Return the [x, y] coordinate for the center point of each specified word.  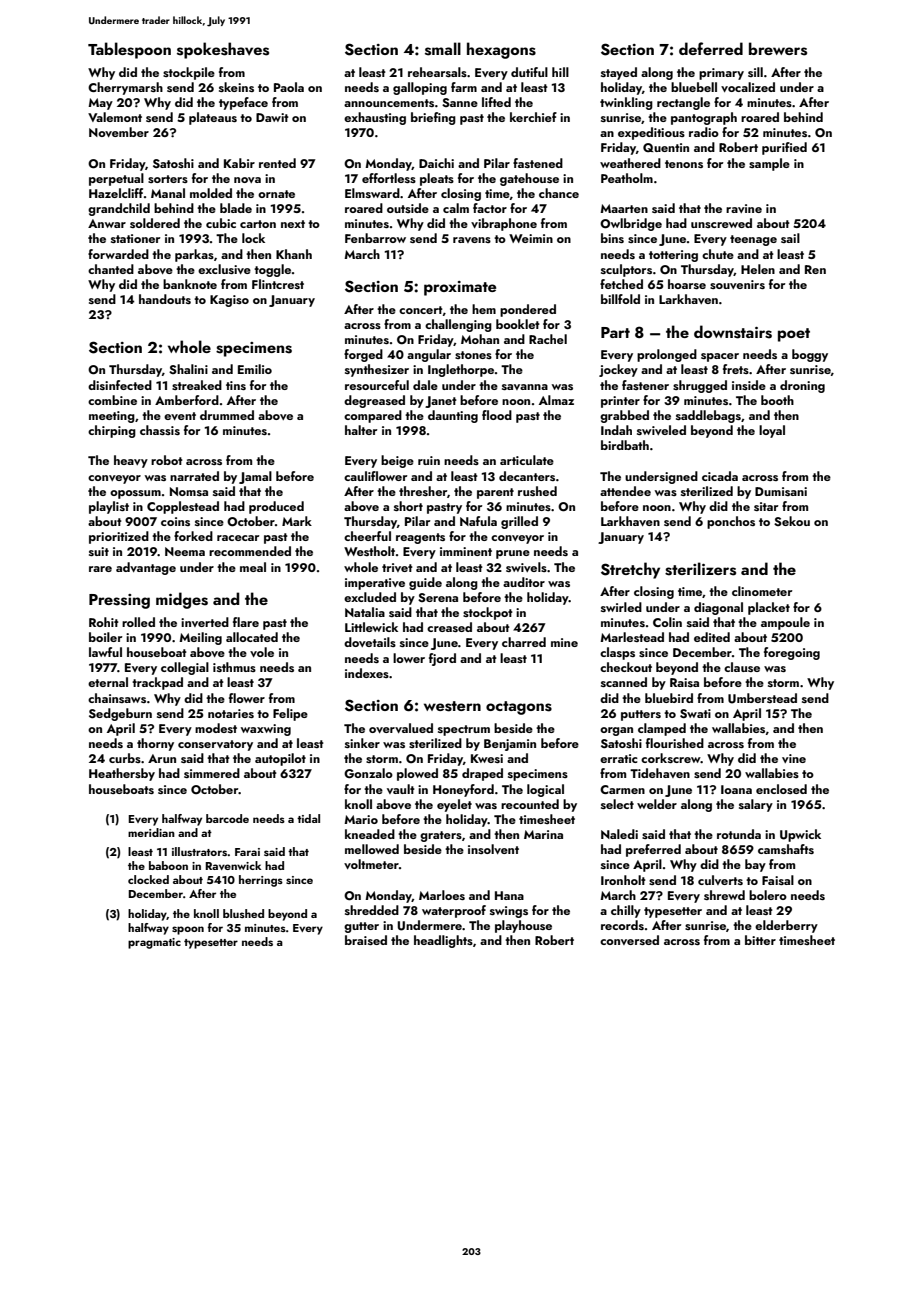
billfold [620, 299]
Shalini [188, 369]
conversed [629, 940]
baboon [168, 865]
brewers [778, 49]
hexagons [501, 50]
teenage [753, 240]
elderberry [786, 926]
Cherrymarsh [125, 88]
